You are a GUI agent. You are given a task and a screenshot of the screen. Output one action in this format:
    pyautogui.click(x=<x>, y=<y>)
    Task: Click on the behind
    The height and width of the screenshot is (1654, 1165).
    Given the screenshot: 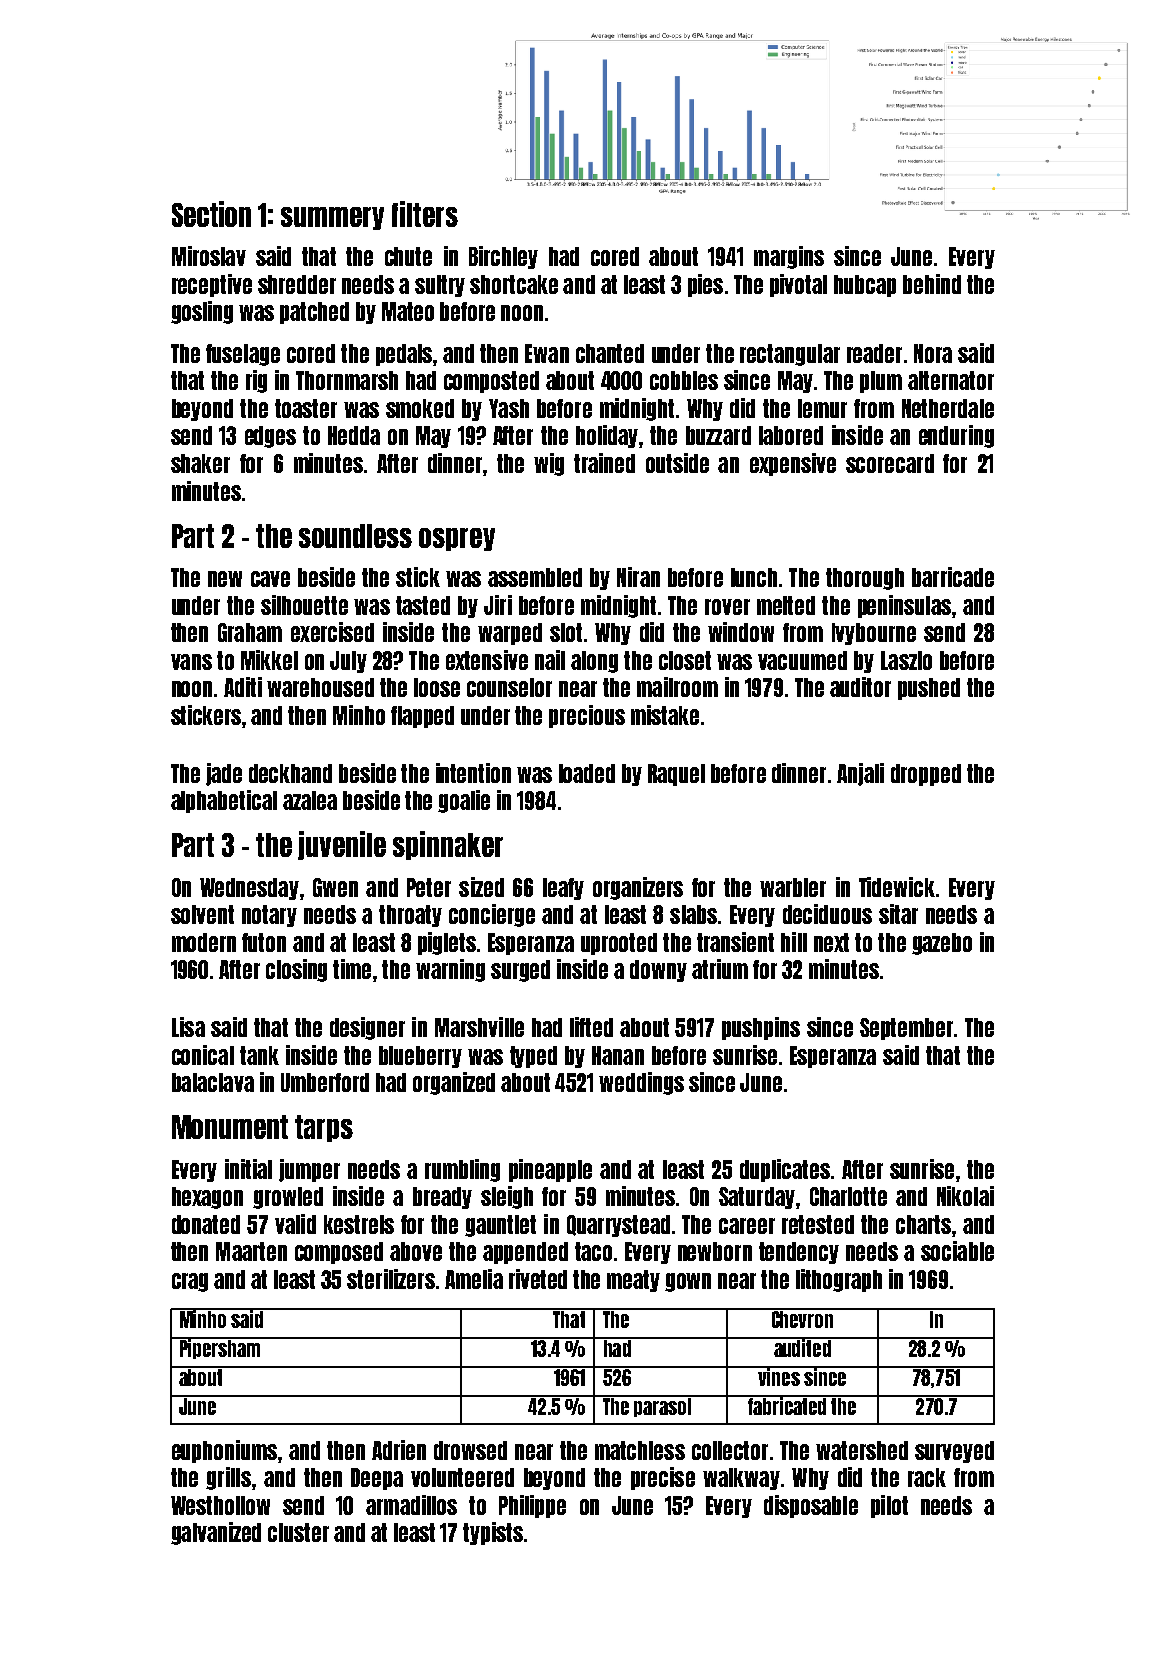 What is the action you would take?
    pyautogui.click(x=932, y=284)
